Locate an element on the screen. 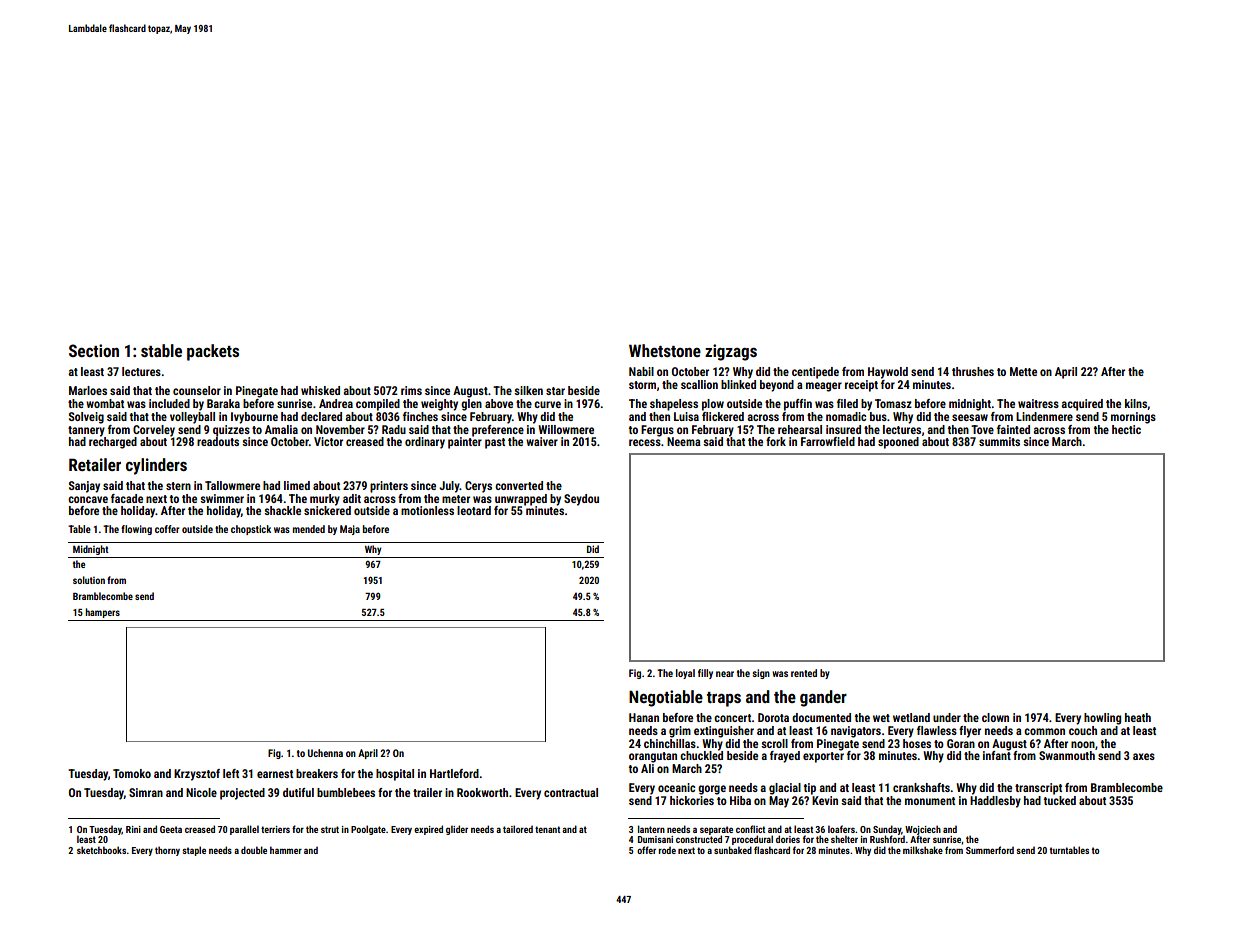  Seydou is located at coordinates (581, 500).
